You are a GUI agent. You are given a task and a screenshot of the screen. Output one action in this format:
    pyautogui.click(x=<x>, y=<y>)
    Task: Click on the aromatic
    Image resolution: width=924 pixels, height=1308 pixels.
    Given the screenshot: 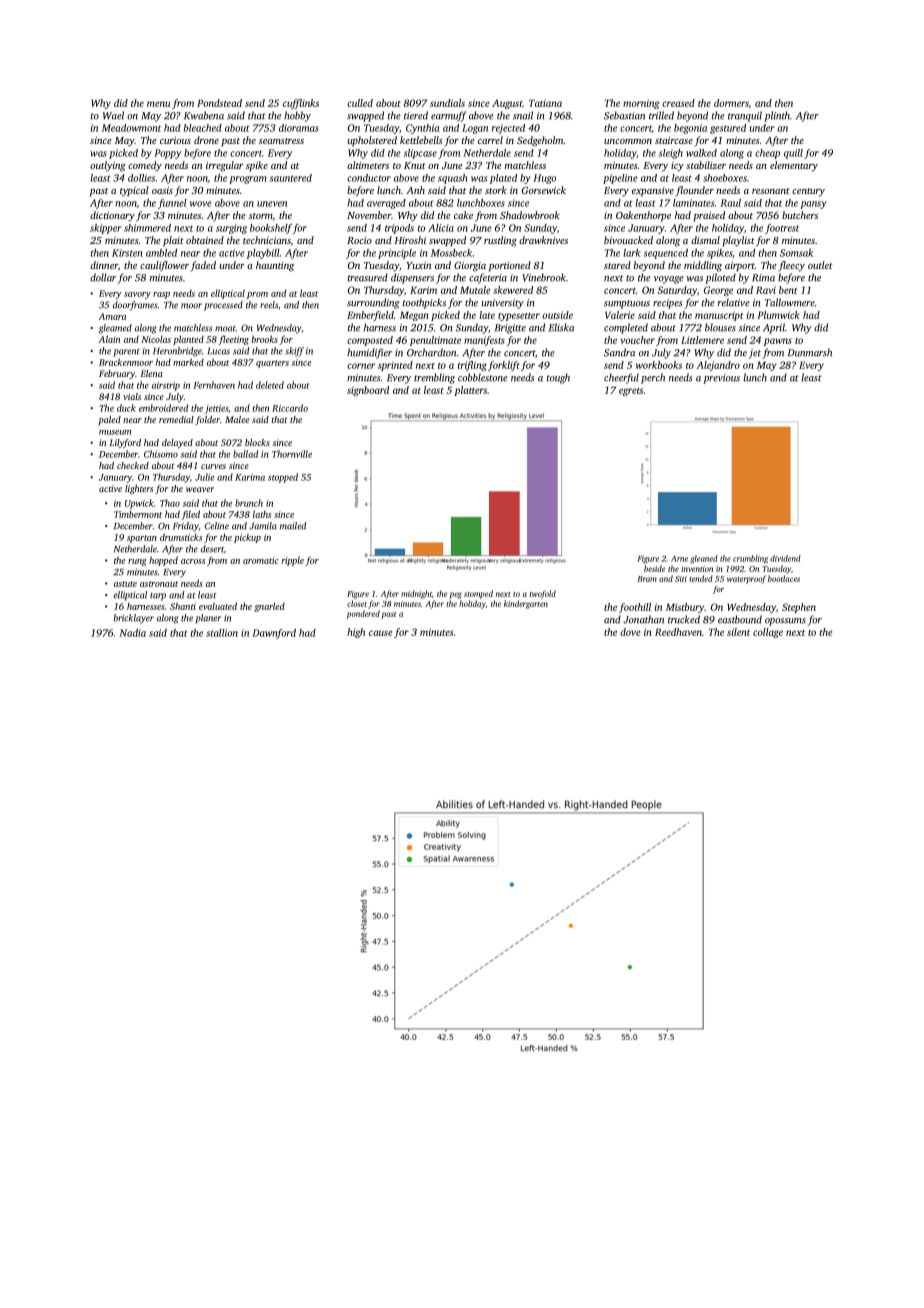 What is the action you would take?
    pyautogui.click(x=260, y=560)
